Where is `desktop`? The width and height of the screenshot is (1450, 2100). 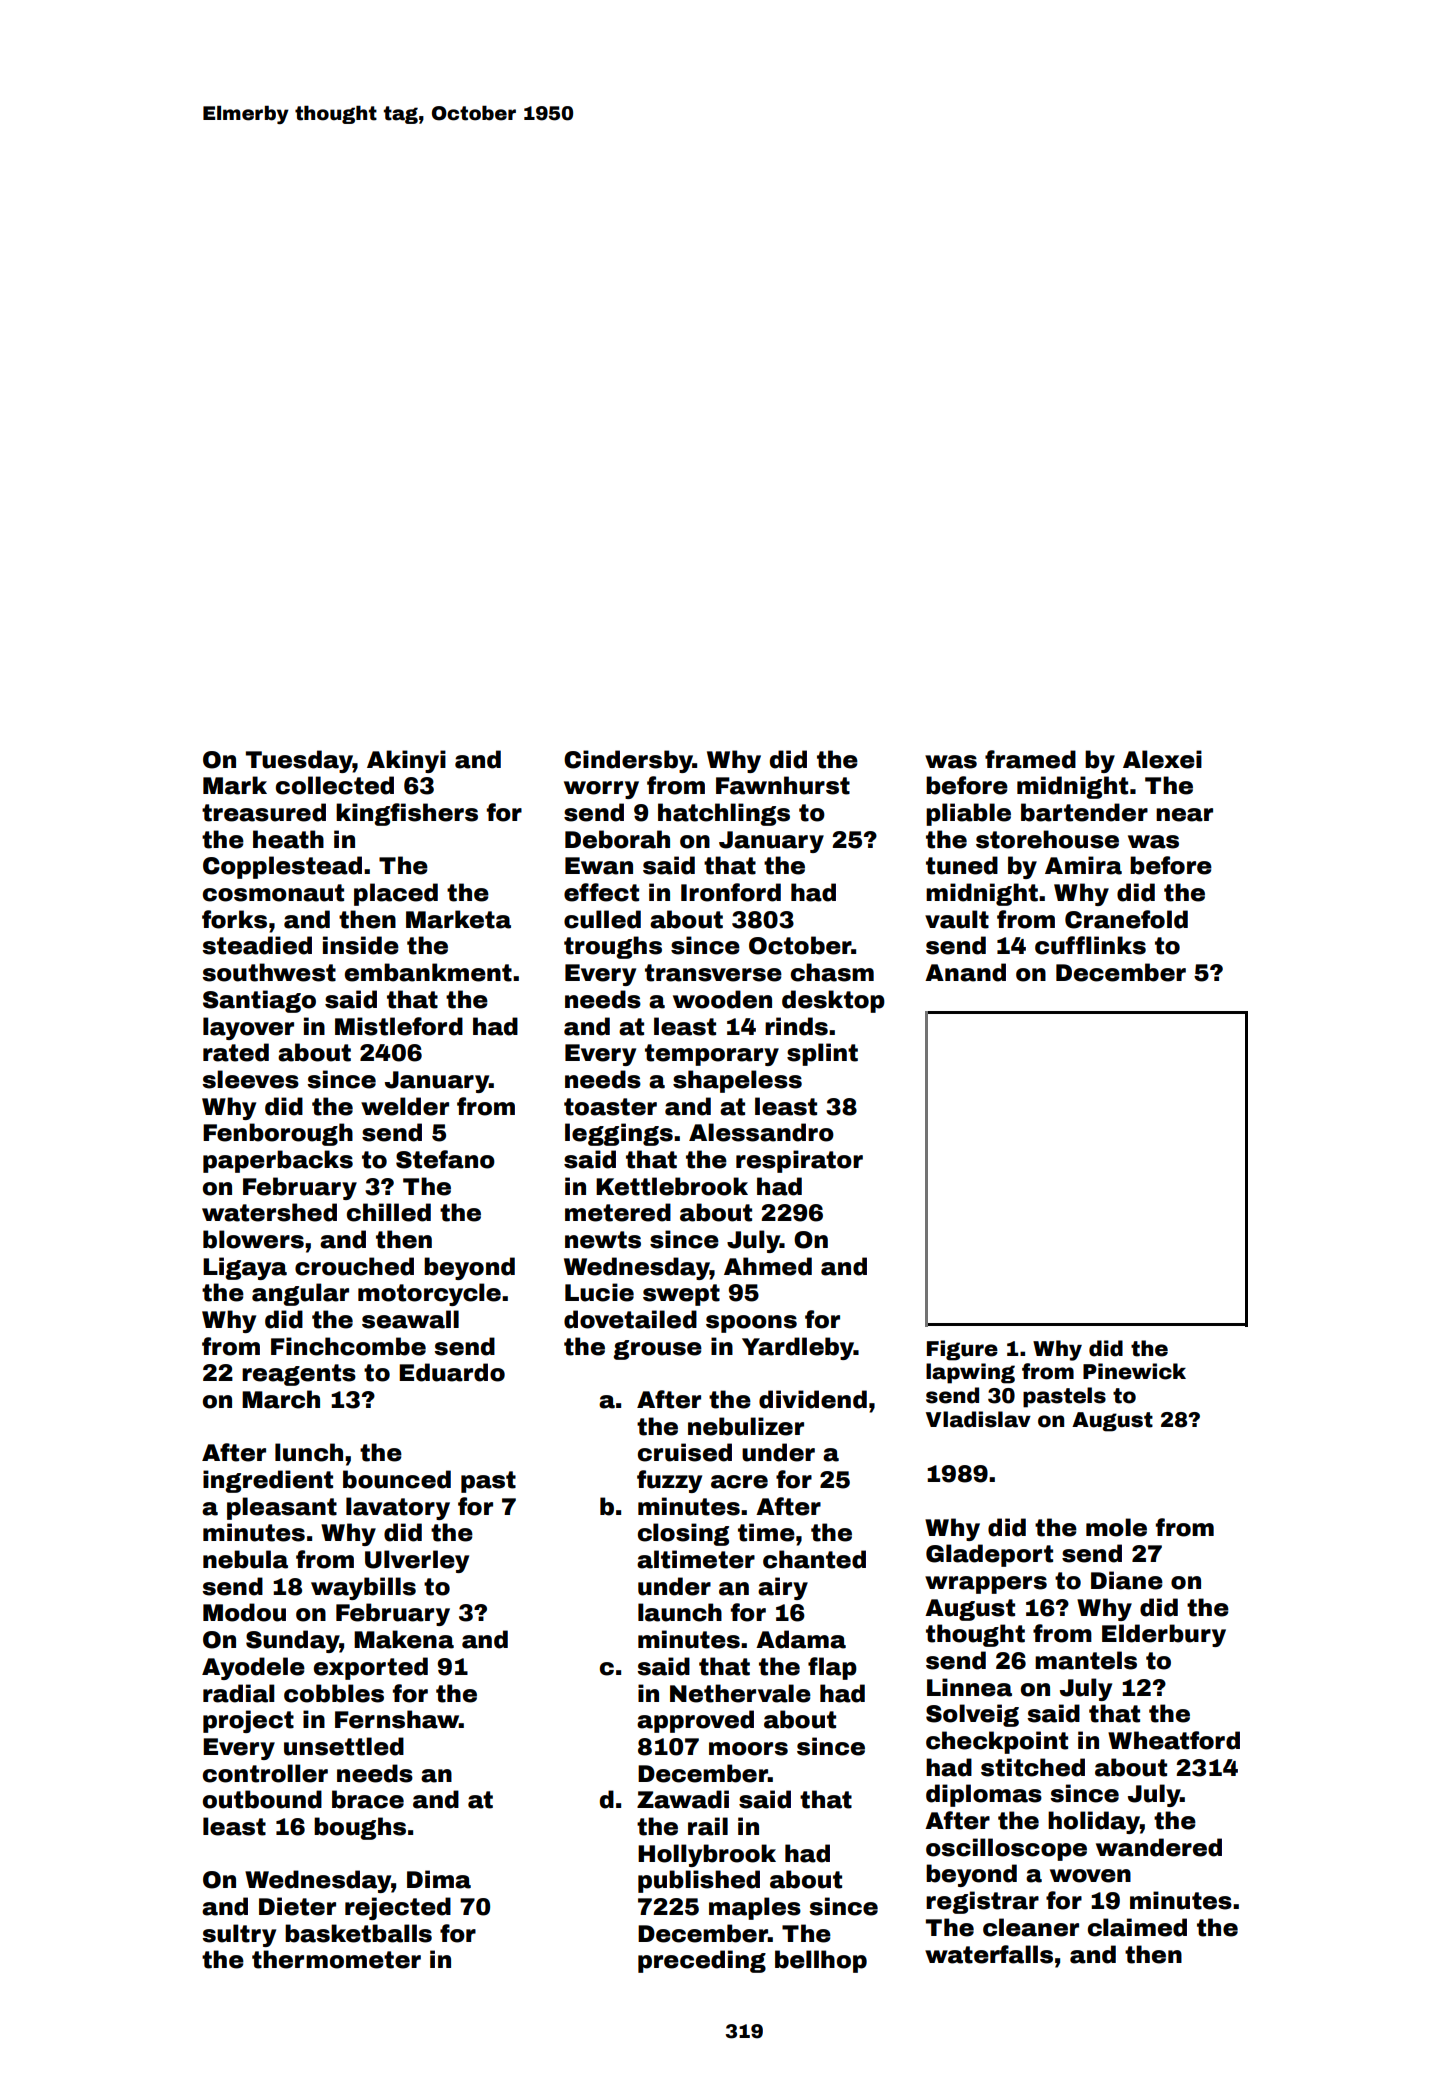 desktop is located at coordinates (833, 1001).
